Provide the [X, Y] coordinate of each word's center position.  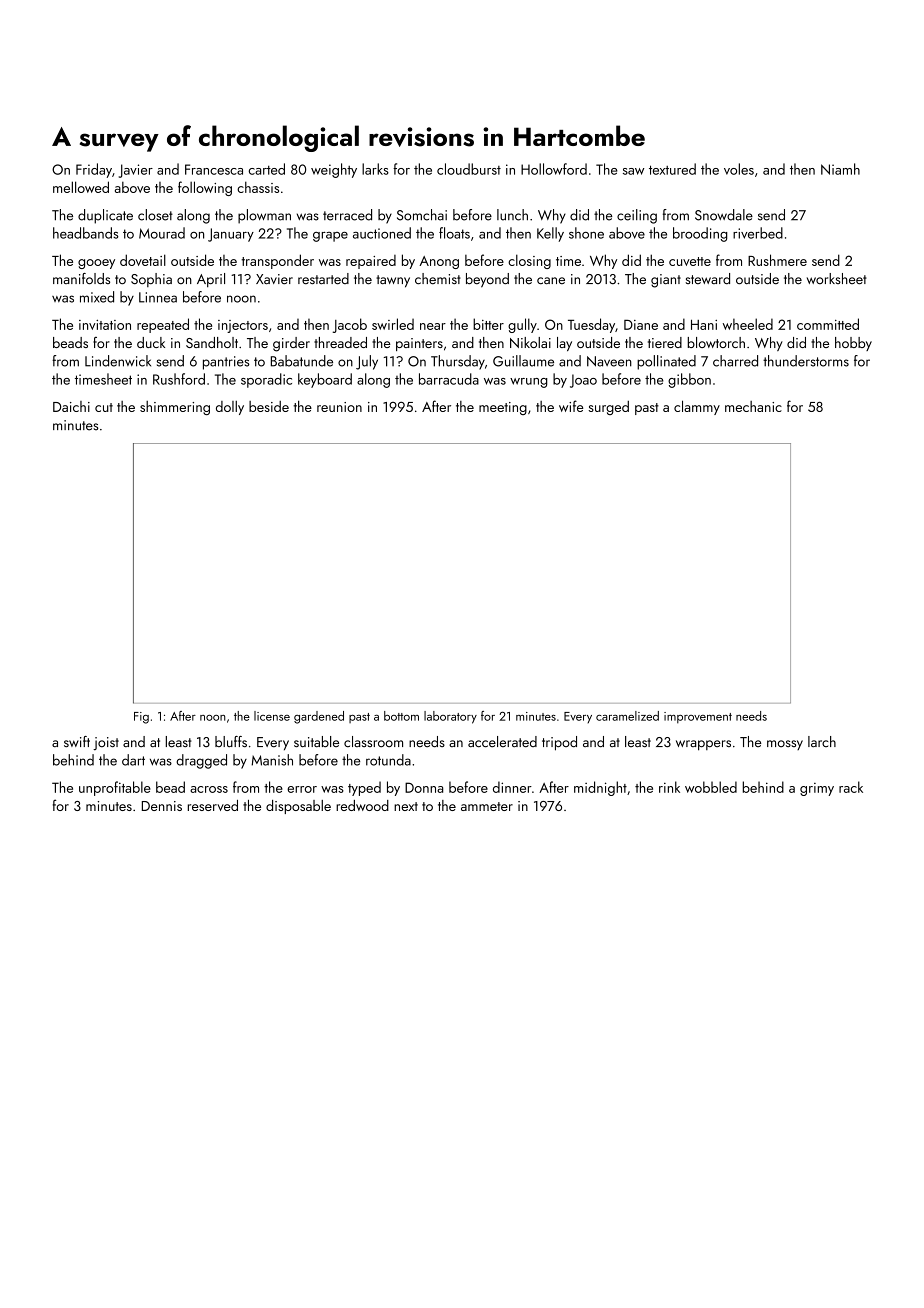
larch [822, 741]
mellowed [81, 187]
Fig [141, 718]
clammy [697, 407]
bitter [488, 324]
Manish [272, 760]
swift [77, 741]
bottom [401, 716]
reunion [339, 407]
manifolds [81, 279]
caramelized [627, 716]
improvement [698, 718]
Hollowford [554, 169]
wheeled [748, 324]
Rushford [179, 379]
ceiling [637, 216]
